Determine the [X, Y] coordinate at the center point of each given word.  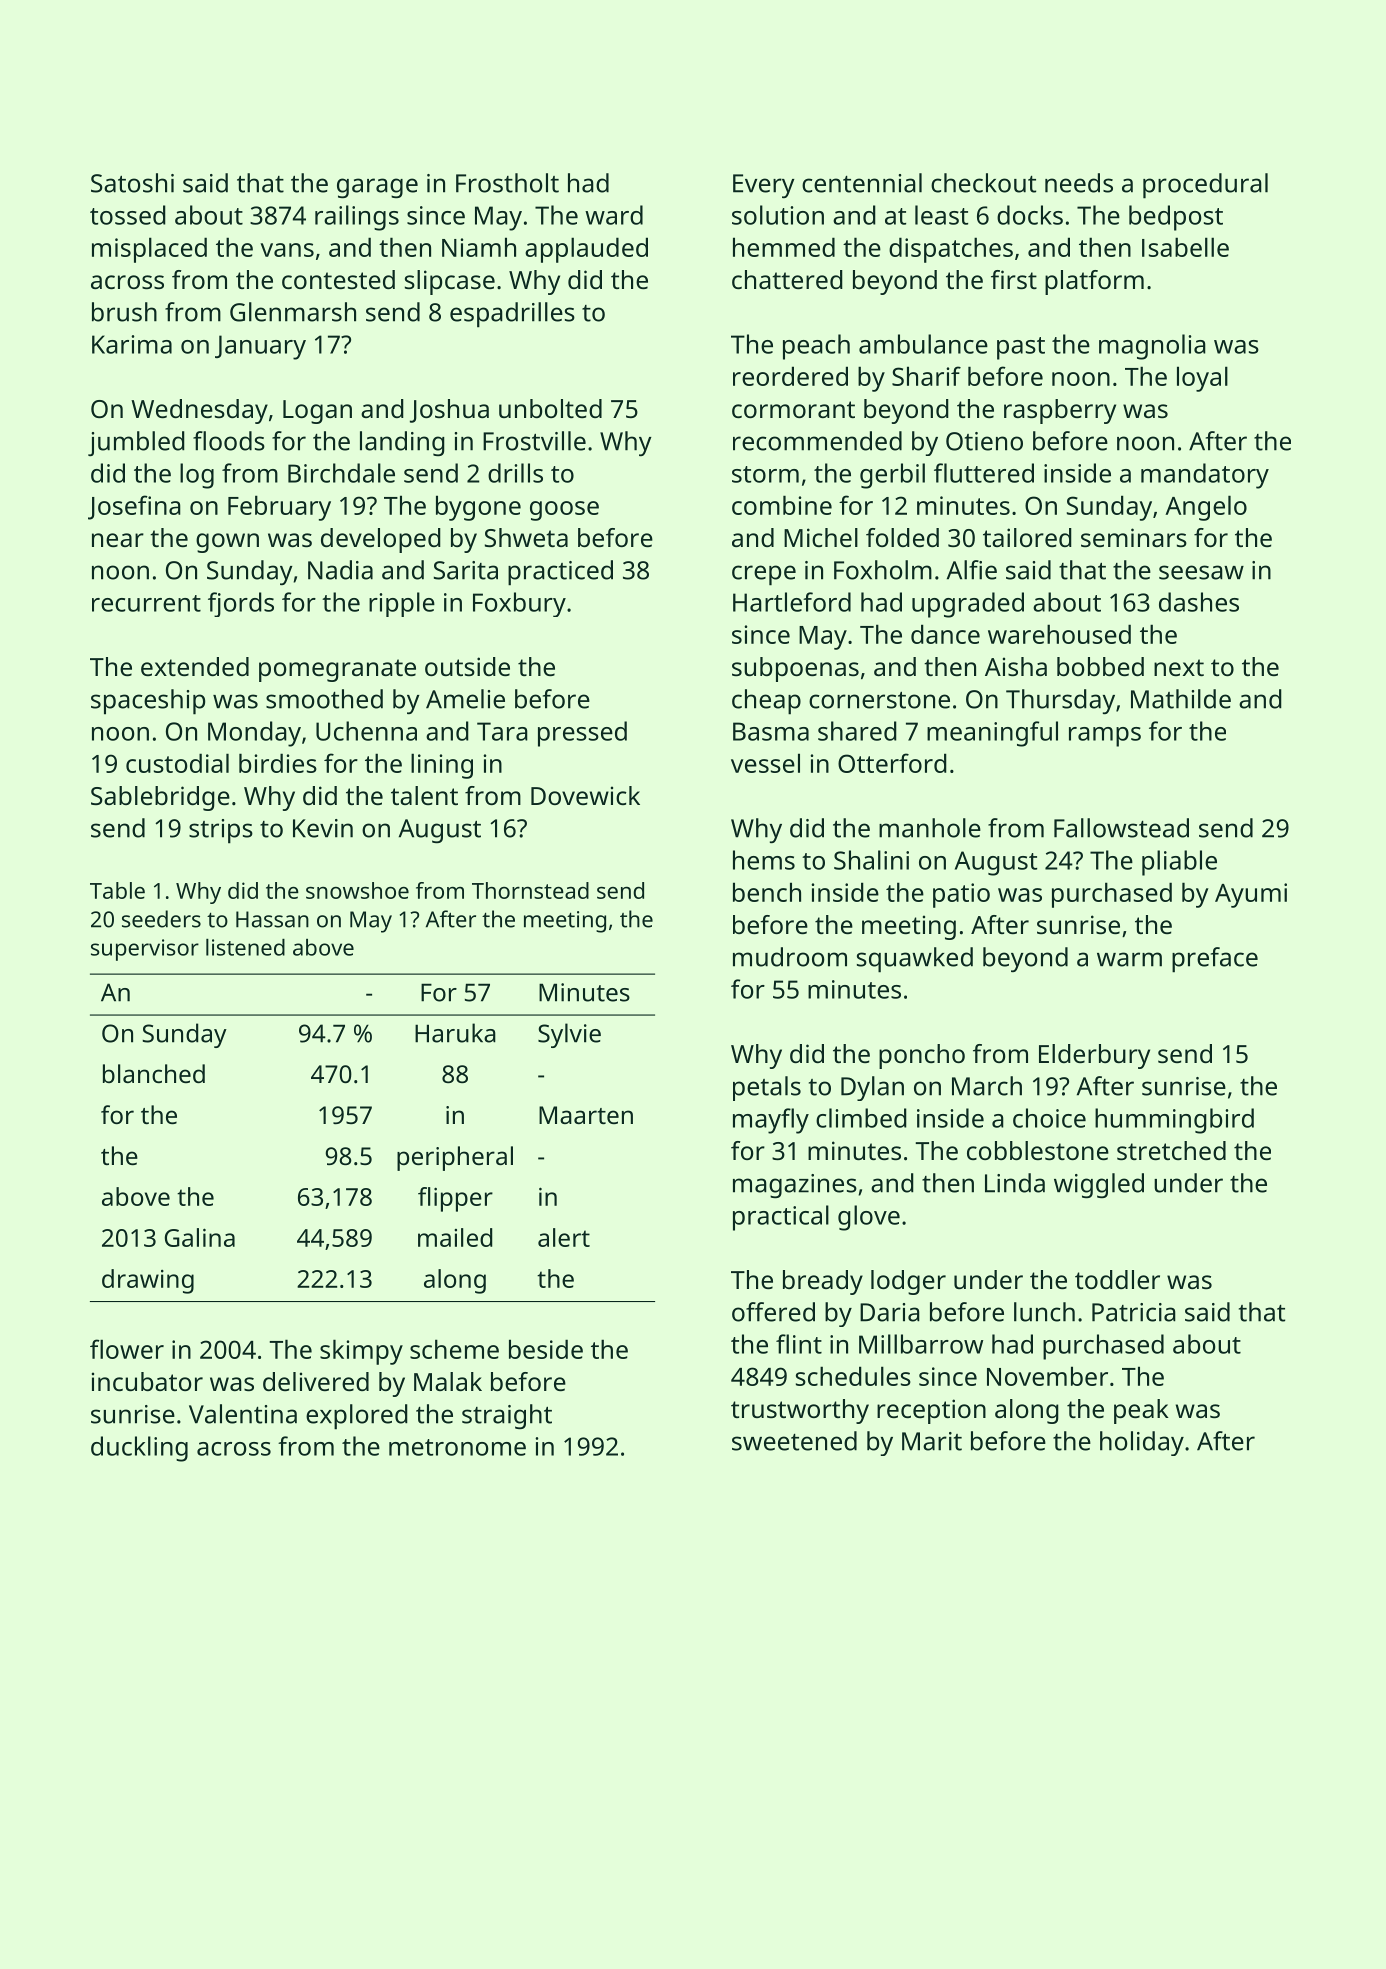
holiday [1142, 1443]
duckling [139, 1449]
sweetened [794, 1441]
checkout [983, 183]
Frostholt [507, 183]
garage [377, 188]
